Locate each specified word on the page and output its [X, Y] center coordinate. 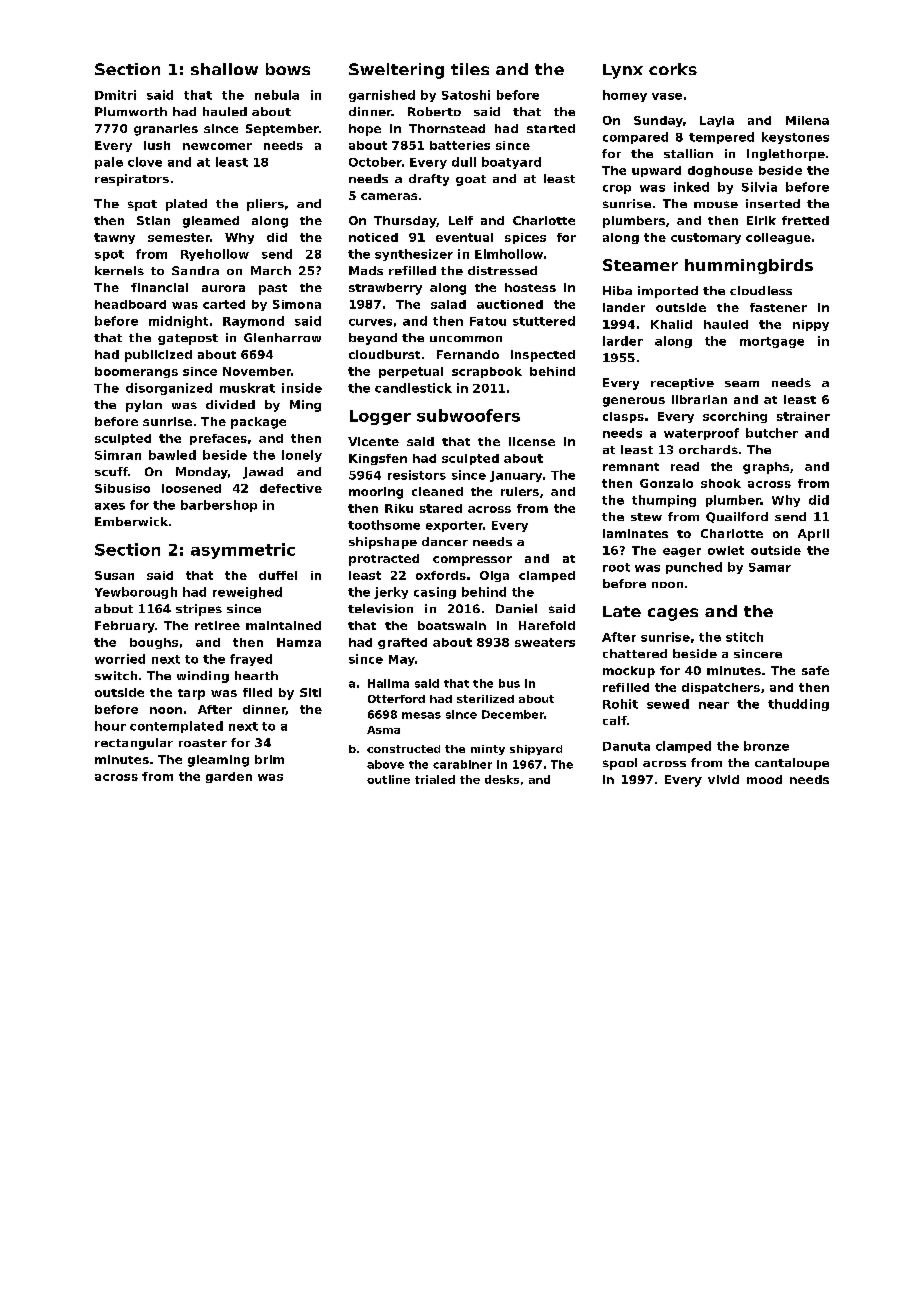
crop [617, 189]
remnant [631, 467]
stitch [744, 637]
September [282, 130]
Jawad [263, 473]
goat [471, 180]
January [516, 476]
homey [625, 96]
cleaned [437, 491]
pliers [265, 205]
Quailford [737, 517]
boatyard [511, 163]
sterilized [485, 699]
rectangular [134, 744]
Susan [114, 575]
